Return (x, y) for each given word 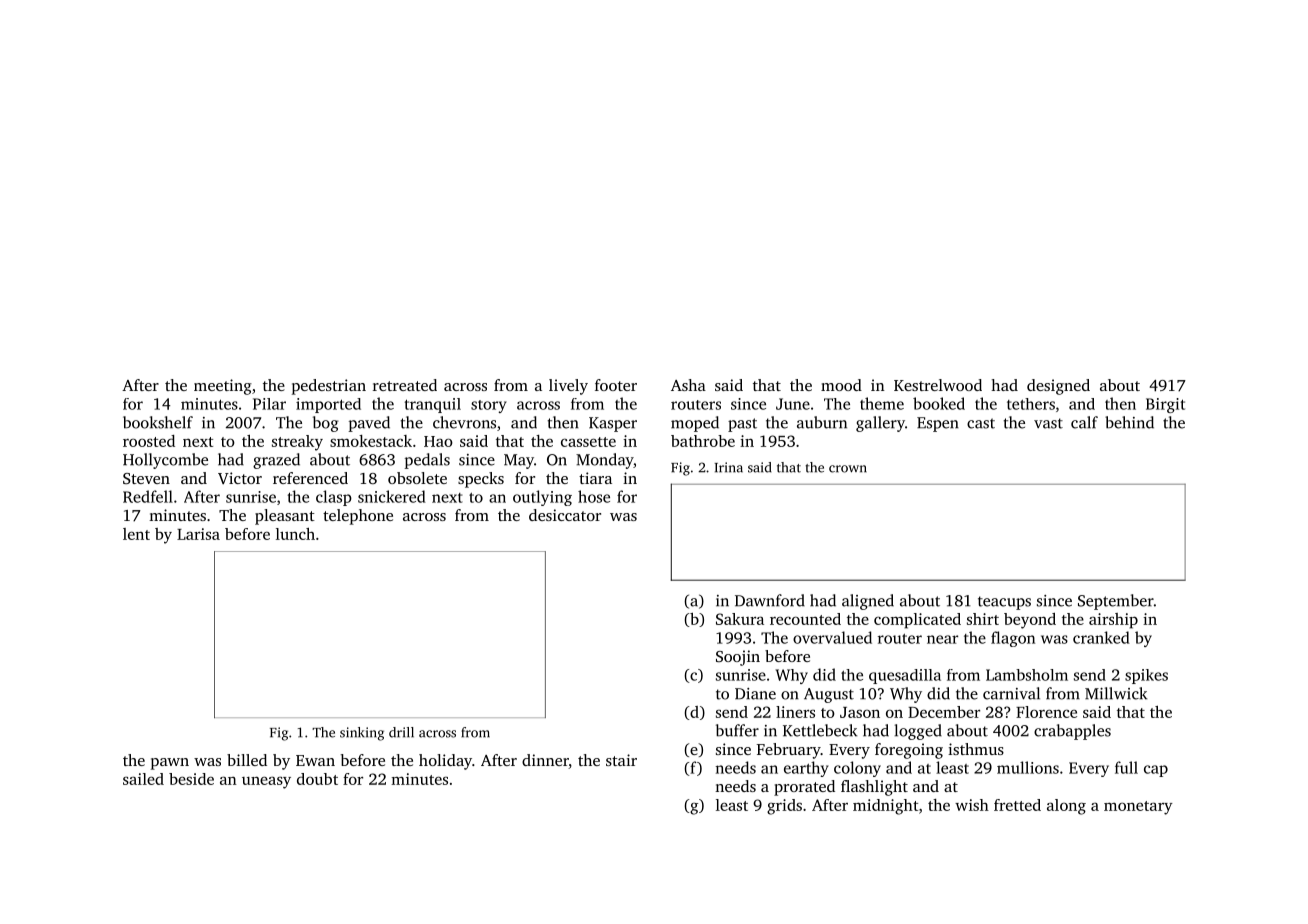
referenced (310, 478)
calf (1084, 422)
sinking (362, 734)
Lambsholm (1027, 675)
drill (401, 732)
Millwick (1116, 693)
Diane (755, 694)
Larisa (198, 534)
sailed (143, 779)
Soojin (738, 658)
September (1116, 602)
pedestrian (329, 387)
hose (594, 496)
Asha (688, 385)
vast (1048, 423)
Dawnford (770, 600)
